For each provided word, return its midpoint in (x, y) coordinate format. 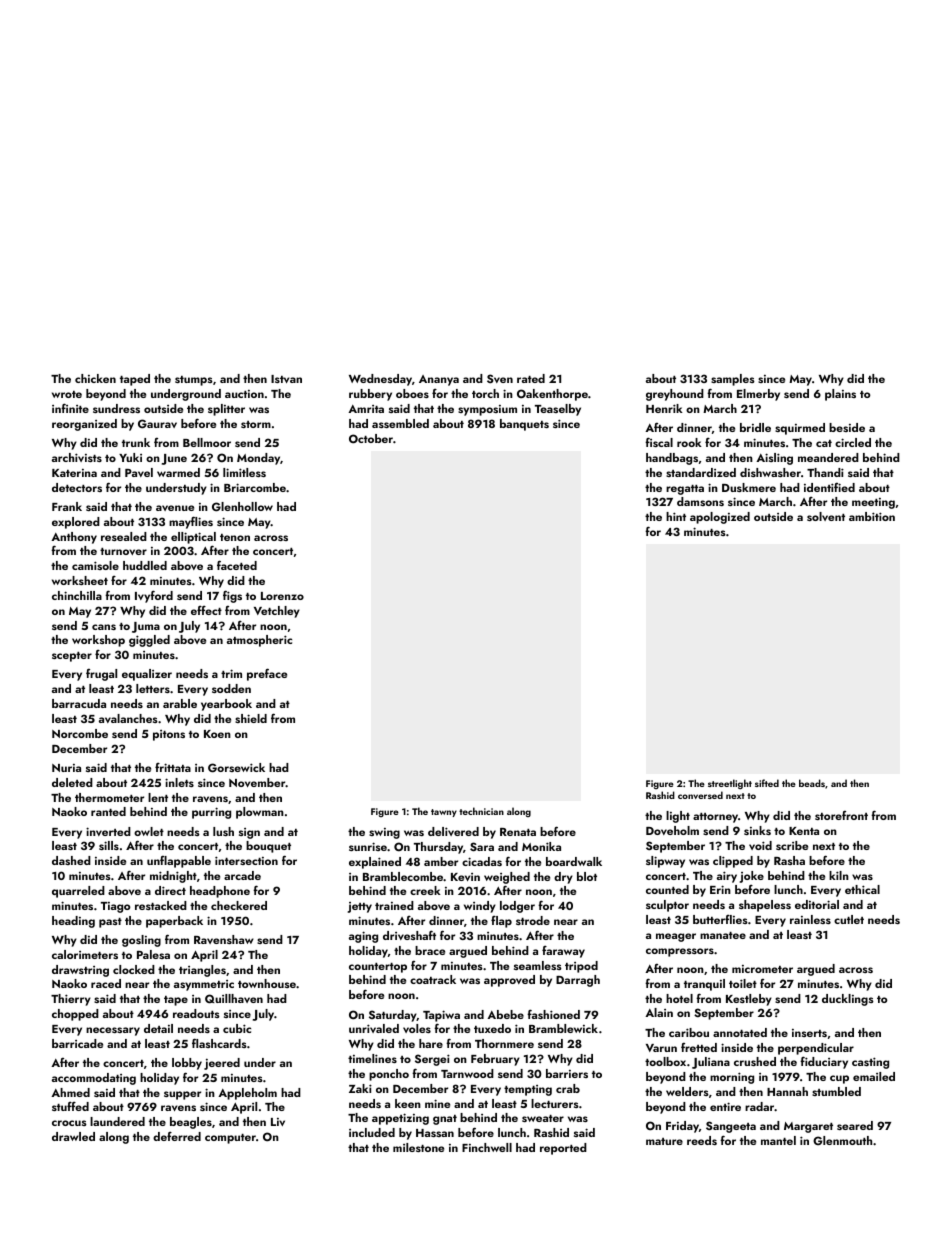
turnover (123, 551)
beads (812, 783)
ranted (108, 811)
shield (251, 718)
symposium (487, 410)
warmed (178, 472)
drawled (73, 1136)
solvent (826, 516)
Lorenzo (282, 596)
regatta (685, 490)
